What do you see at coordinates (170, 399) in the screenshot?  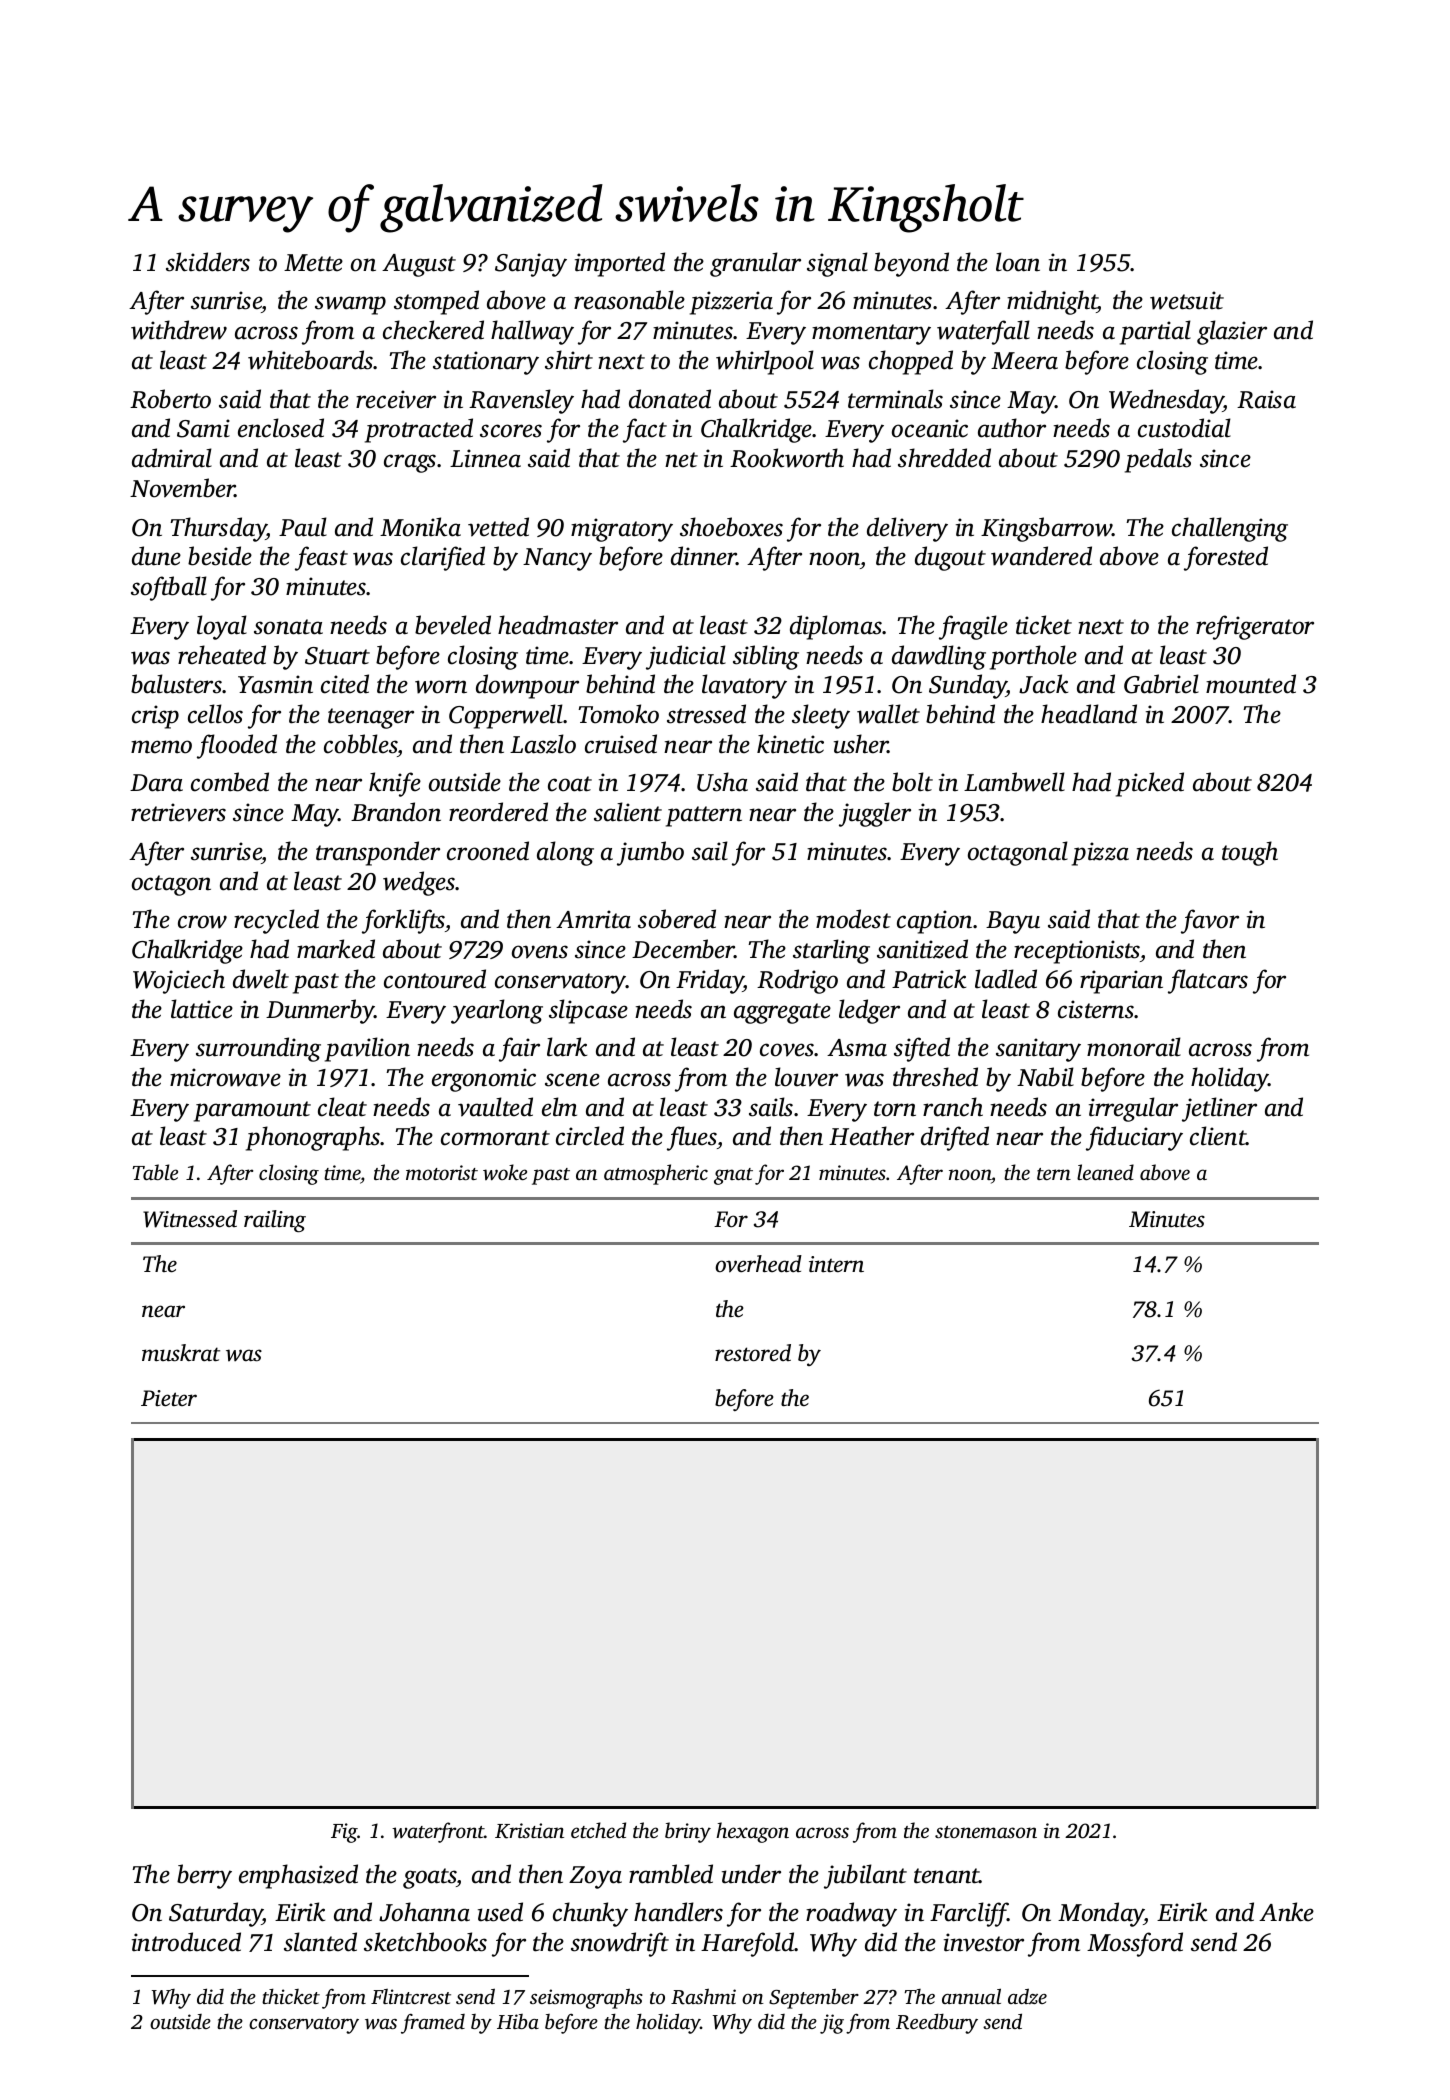 I see `Roberto` at bounding box center [170, 399].
